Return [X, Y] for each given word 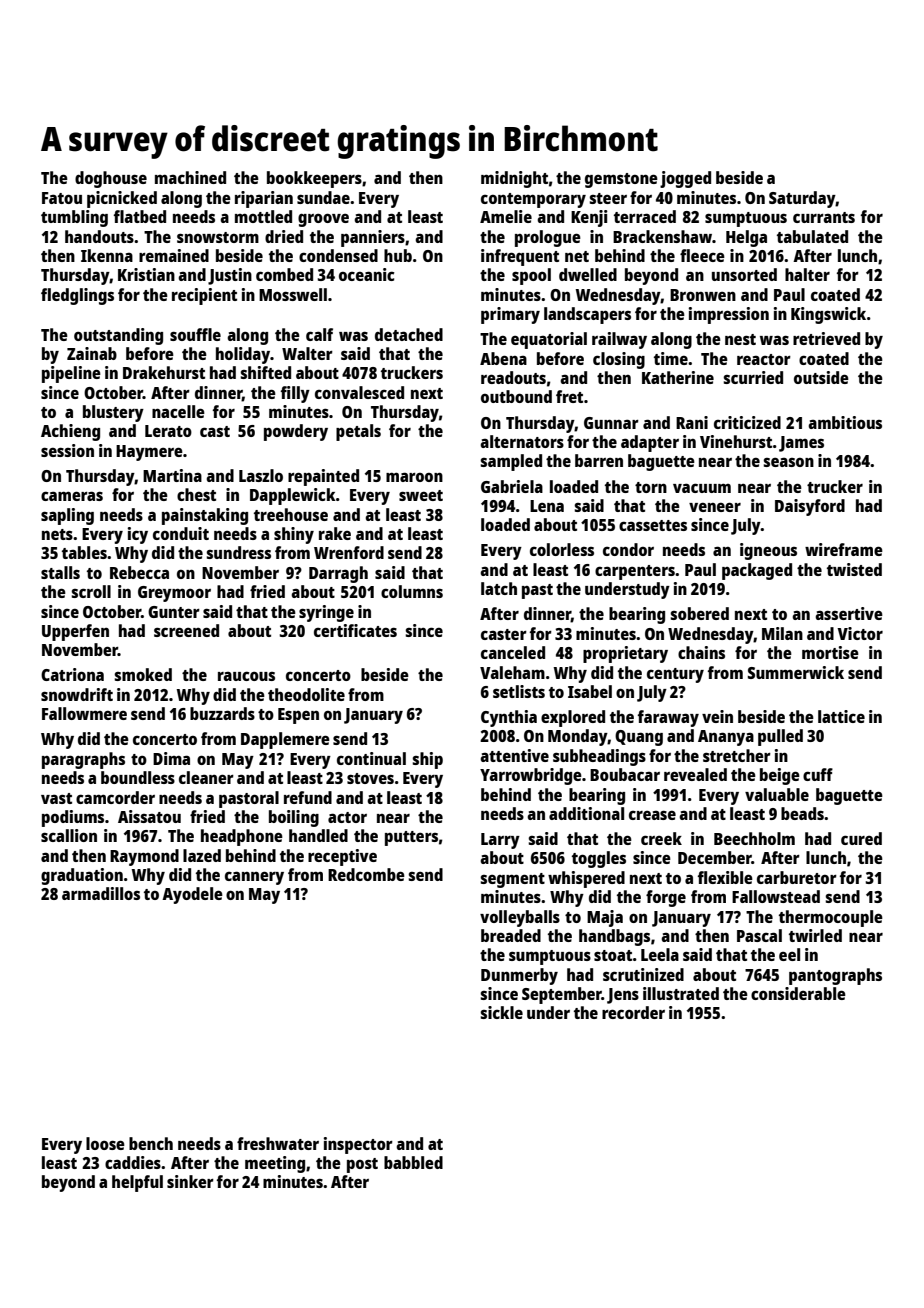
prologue [548, 238]
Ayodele [192, 895]
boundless [138, 777]
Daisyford [810, 507]
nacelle [178, 411]
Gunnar [611, 423]
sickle [501, 1012]
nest [740, 339]
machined [190, 177]
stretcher [737, 755]
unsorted [744, 274]
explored [573, 718]
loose [105, 1143]
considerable [798, 993]
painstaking [205, 516]
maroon [414, 477]
